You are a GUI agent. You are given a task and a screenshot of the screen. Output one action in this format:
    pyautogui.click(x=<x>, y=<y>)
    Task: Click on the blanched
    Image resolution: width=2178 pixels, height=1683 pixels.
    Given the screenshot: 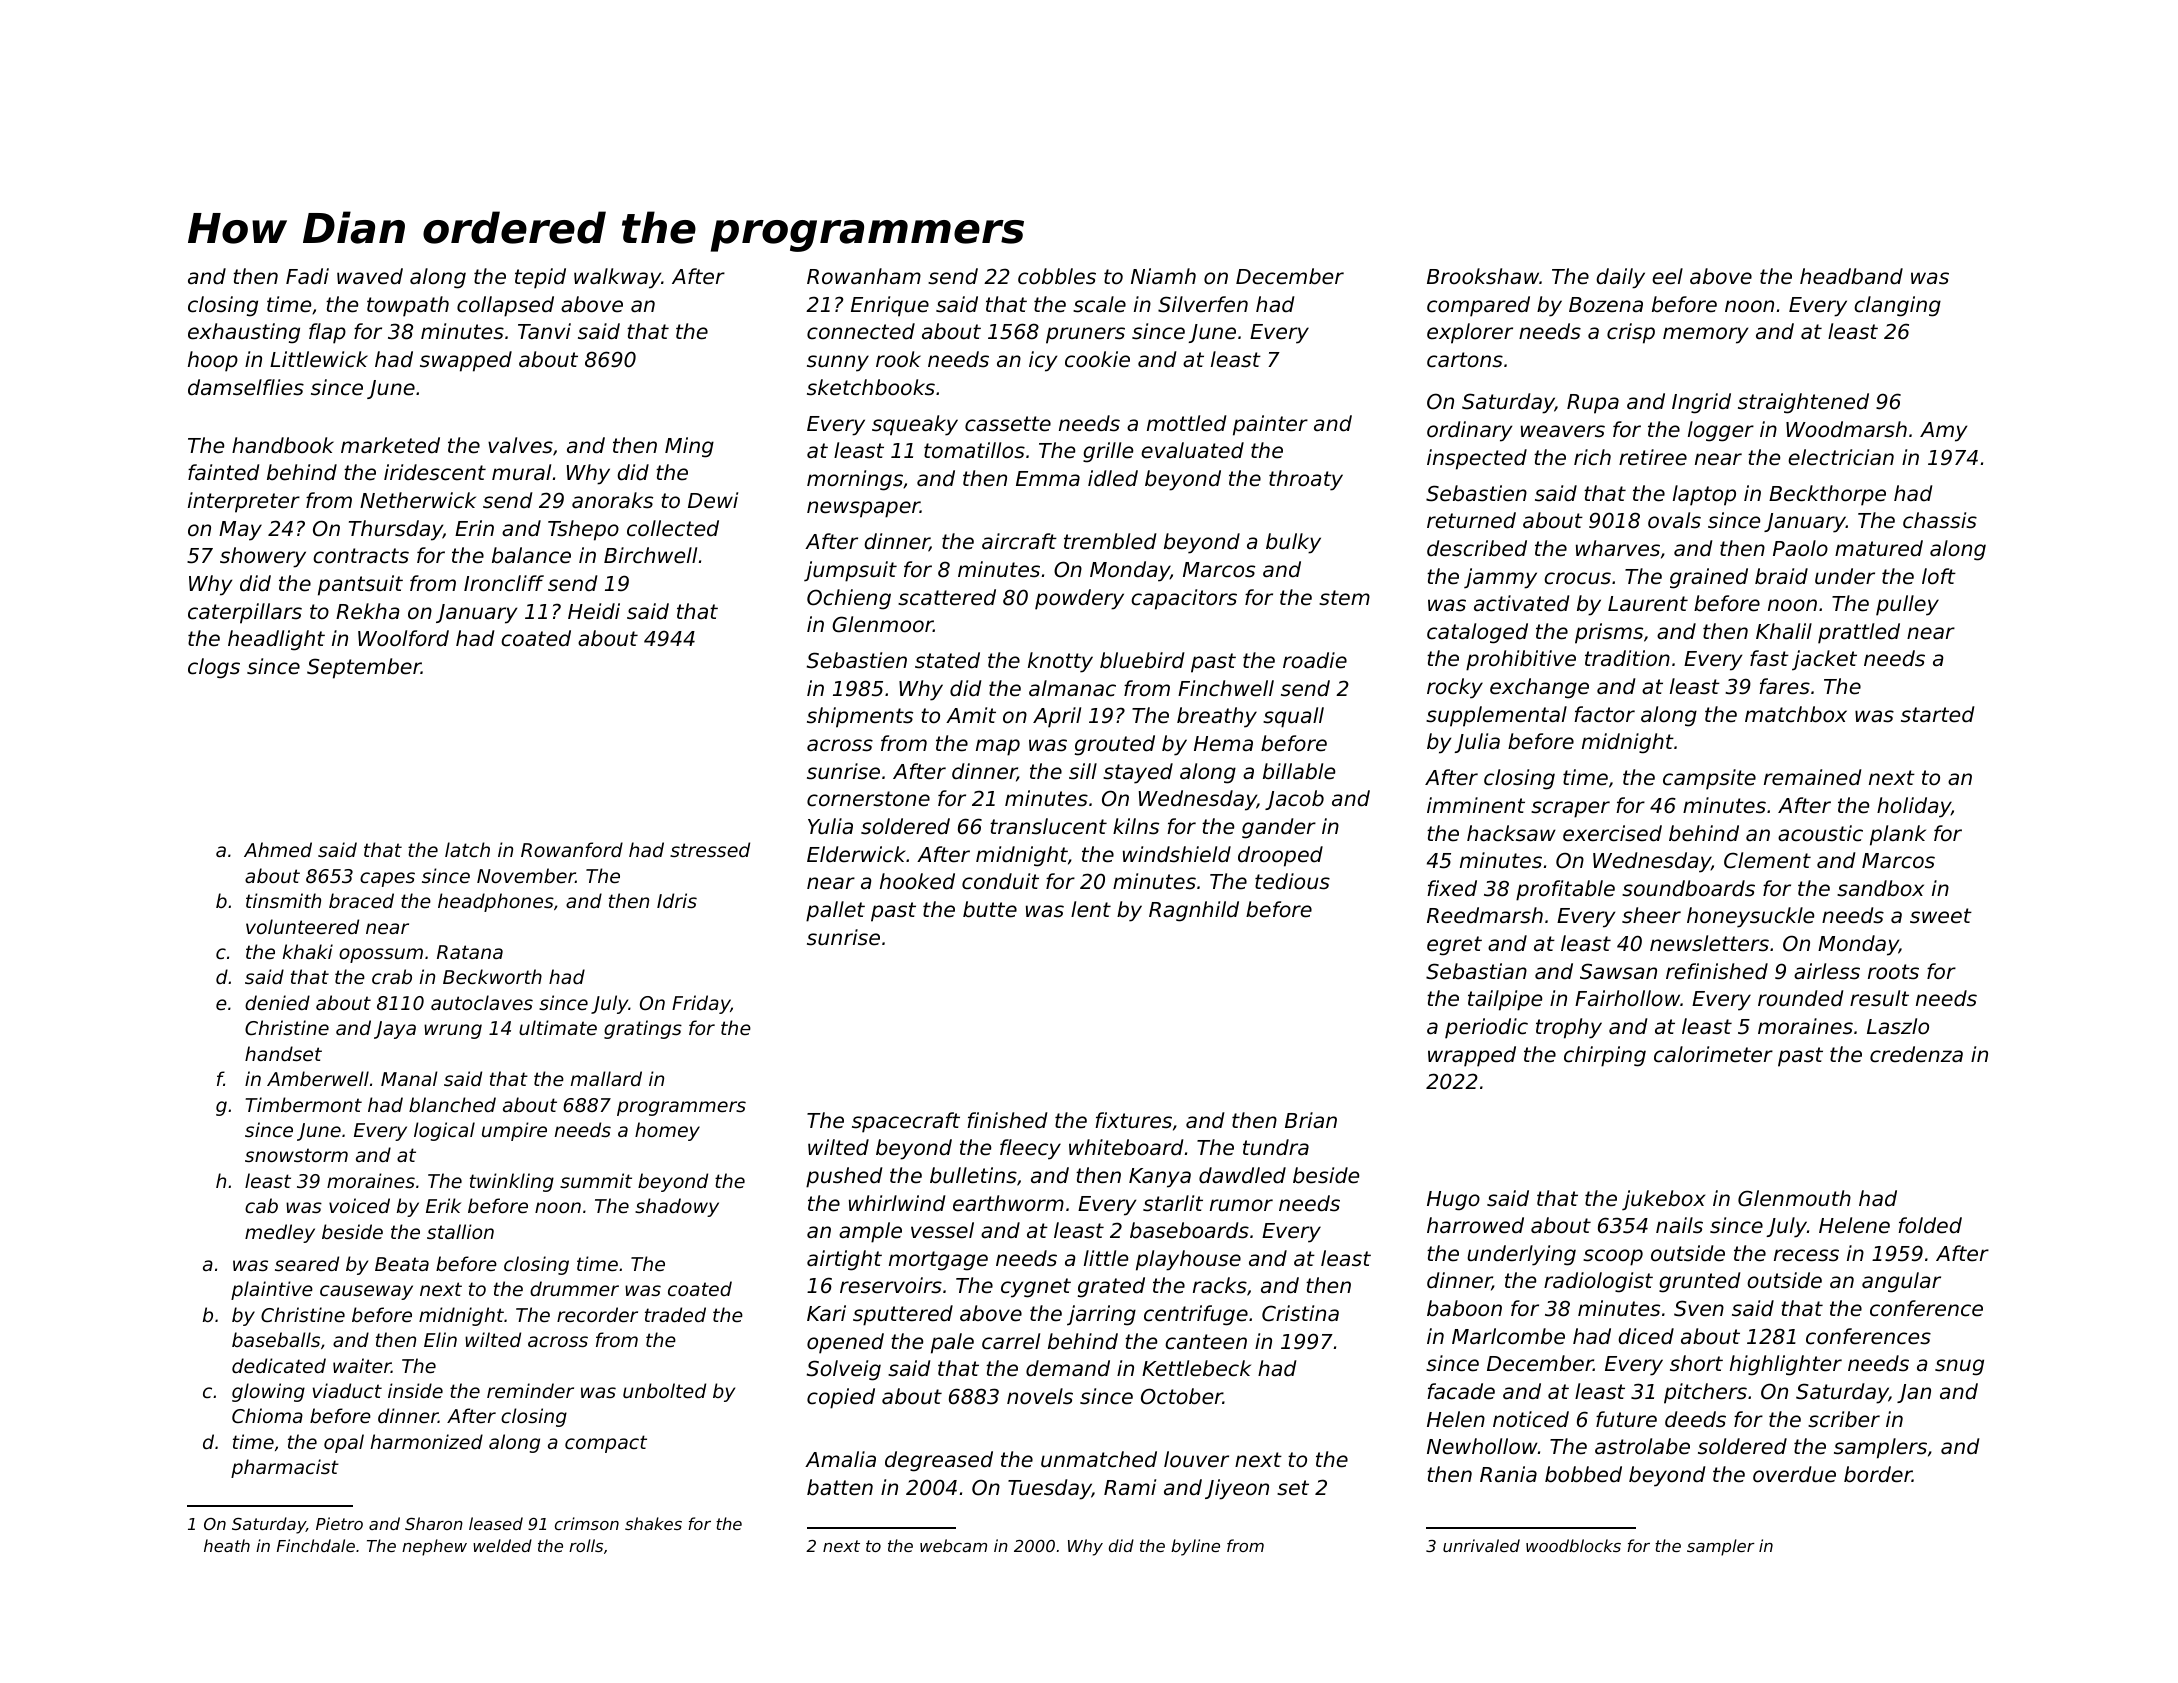 What is the action you would take?
    pyautogui.click(x=452, y=1104)
